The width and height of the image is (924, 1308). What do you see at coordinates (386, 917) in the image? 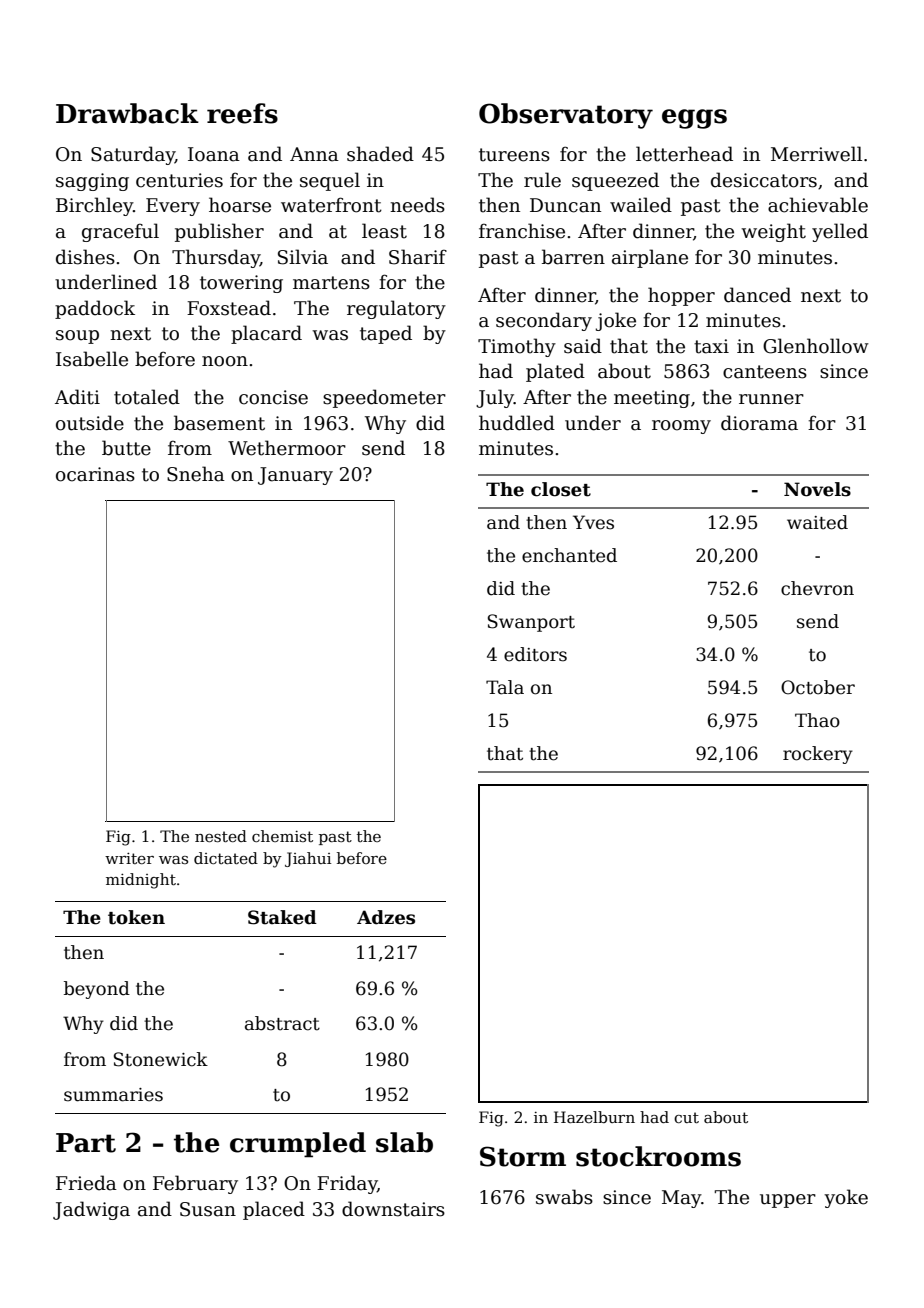
I see `Adzes` at bounding box center [386, 917].
